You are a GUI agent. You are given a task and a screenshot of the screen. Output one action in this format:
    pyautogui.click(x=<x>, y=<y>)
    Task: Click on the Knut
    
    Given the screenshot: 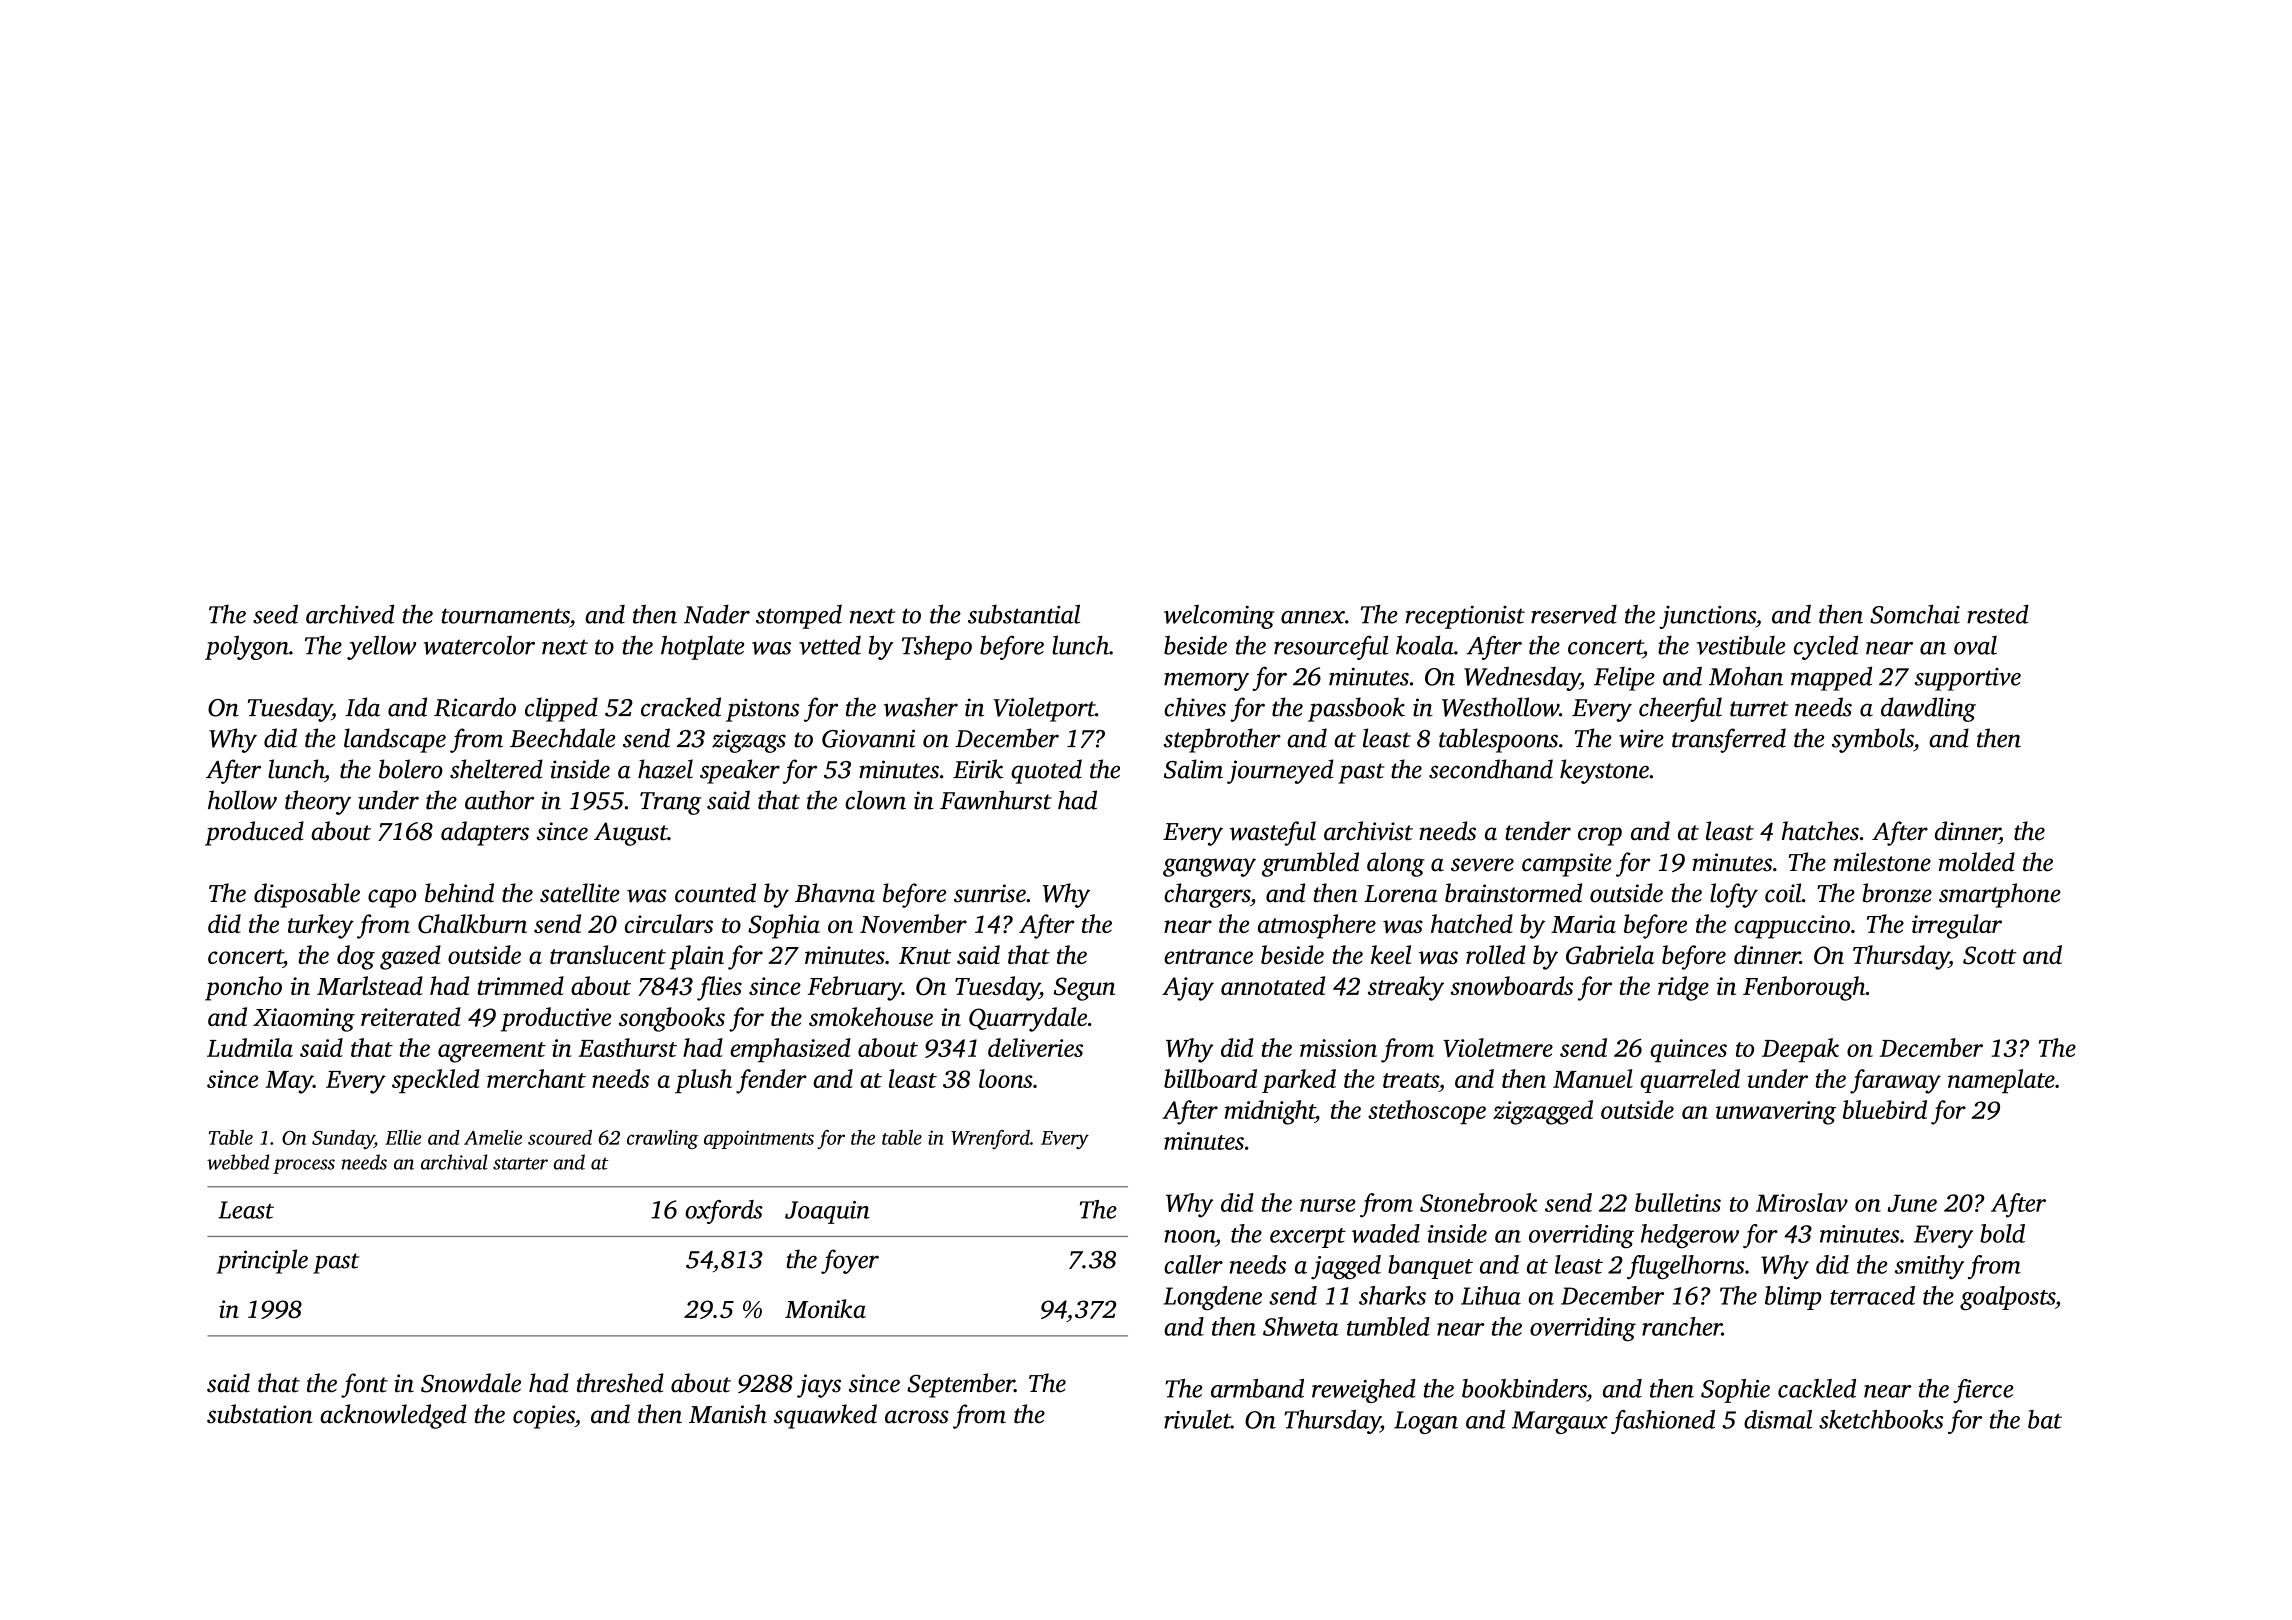 What is the action you would take?
    pyautogui.click(x=925, y=956)
